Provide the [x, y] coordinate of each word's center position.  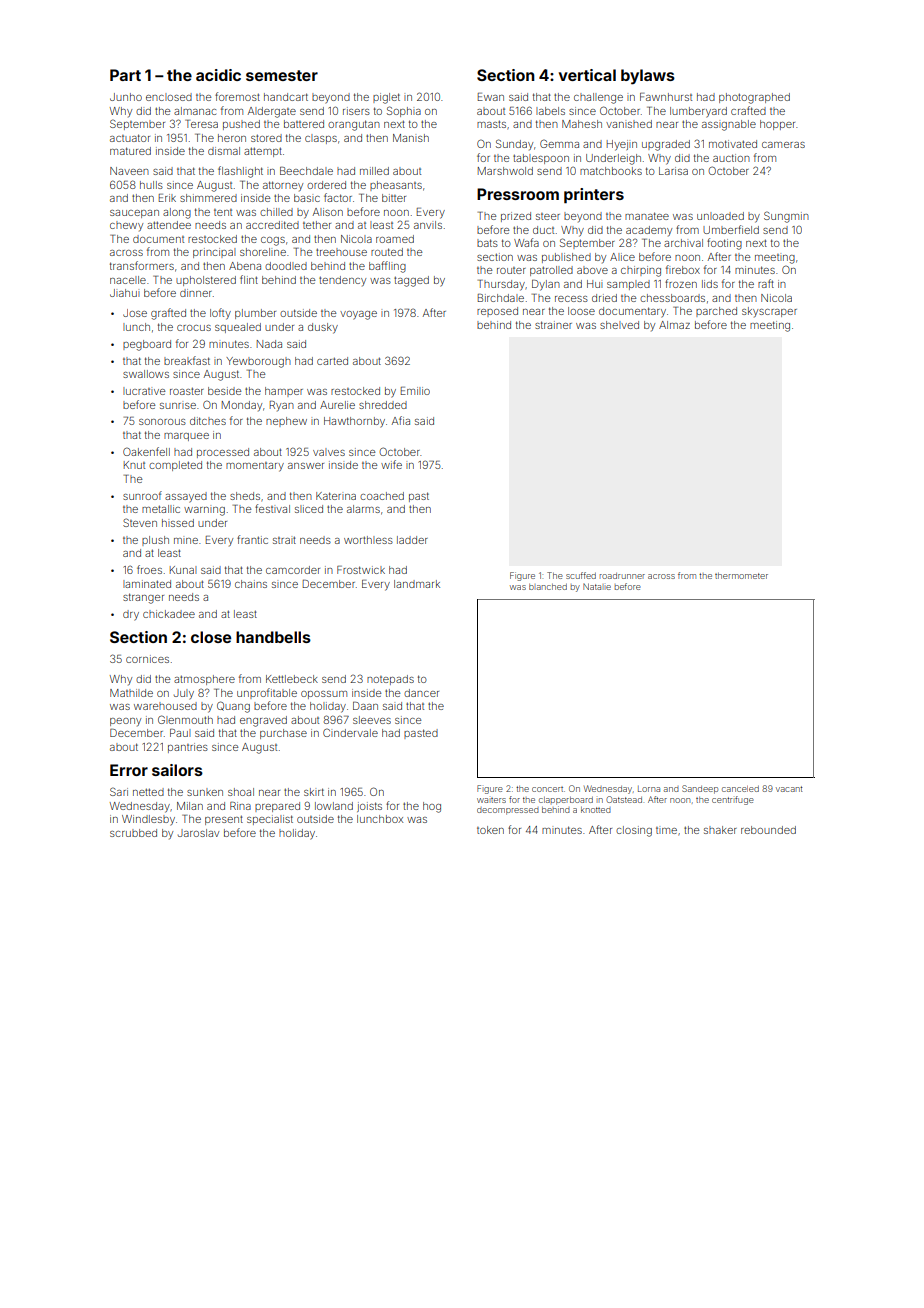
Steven [140, 522]
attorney [283, 186]
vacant [789, 789]
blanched [548, 587]
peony [125, 722]
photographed [754, 98]
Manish [411, 138]
